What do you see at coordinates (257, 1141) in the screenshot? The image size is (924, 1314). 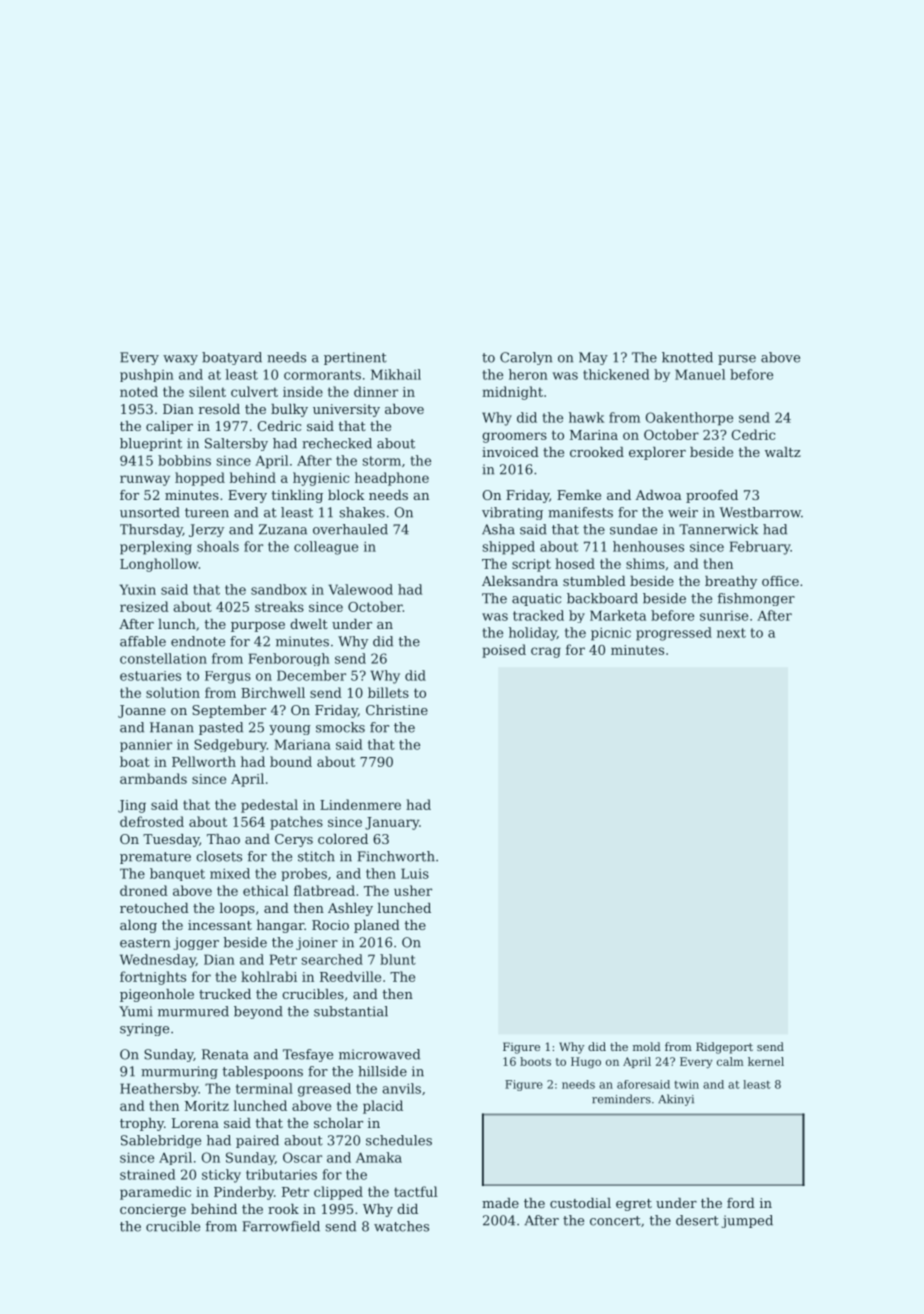 I see `paired` at bounding box center [257, 1141].
